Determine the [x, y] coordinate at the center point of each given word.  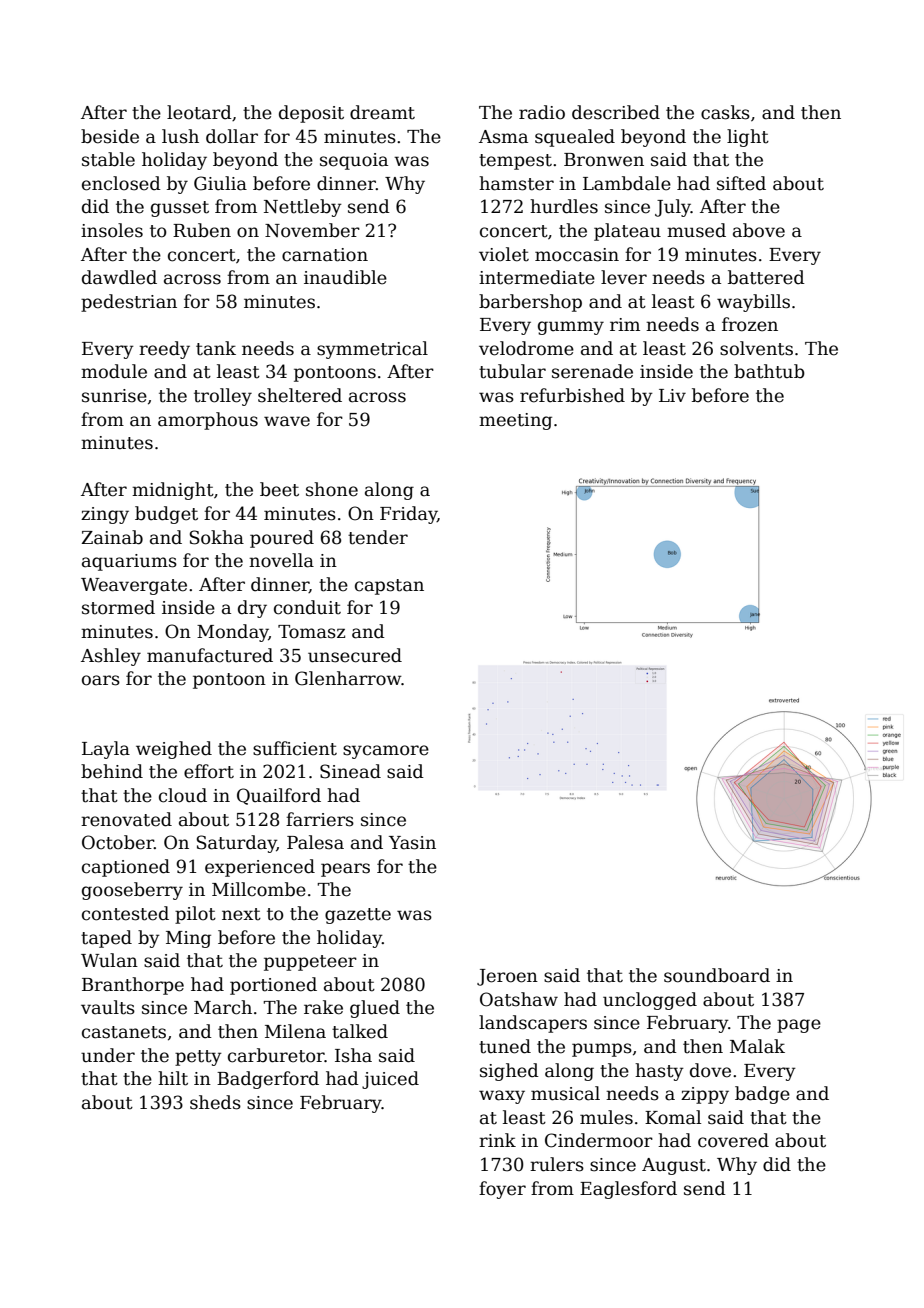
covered [733, 1140]
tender [378, 537]
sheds [215, 1102]
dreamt [382, 112]
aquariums [129, 562]
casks [725, 112]
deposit [311, 114]
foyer [502, 1190]
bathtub [769, 371]
